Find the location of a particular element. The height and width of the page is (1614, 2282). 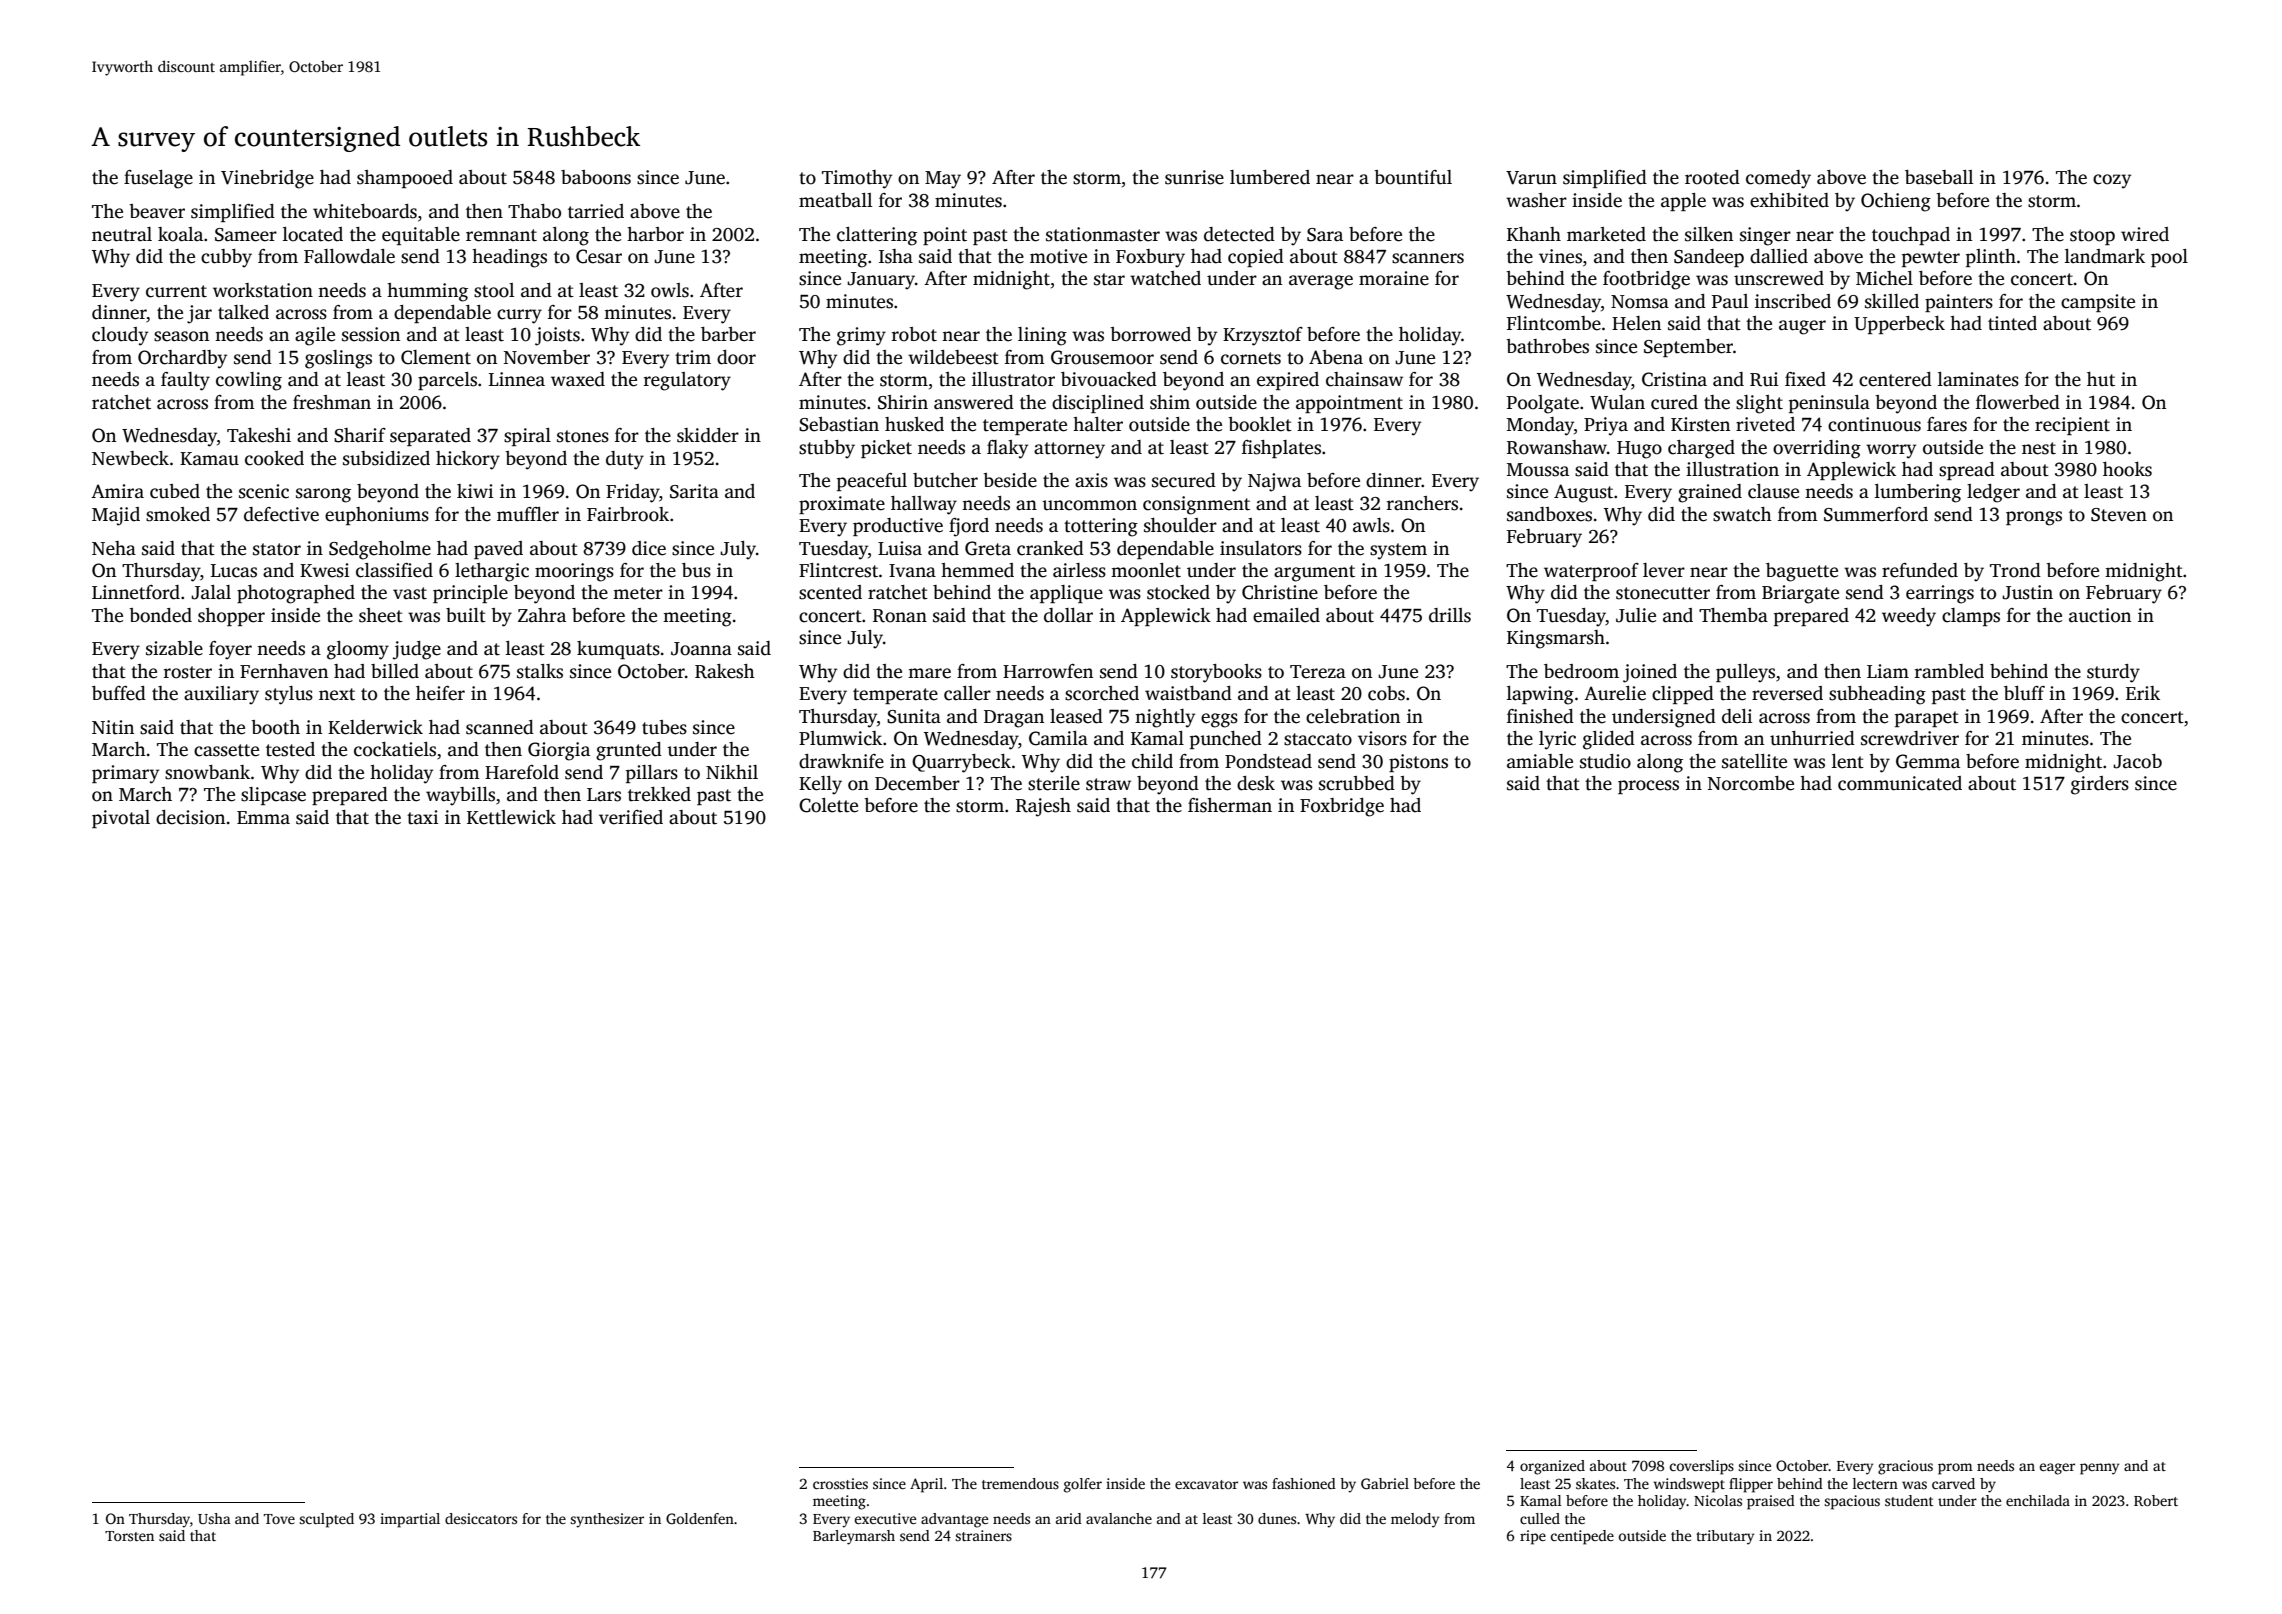

Clement is located at coordinates (436, 357).
